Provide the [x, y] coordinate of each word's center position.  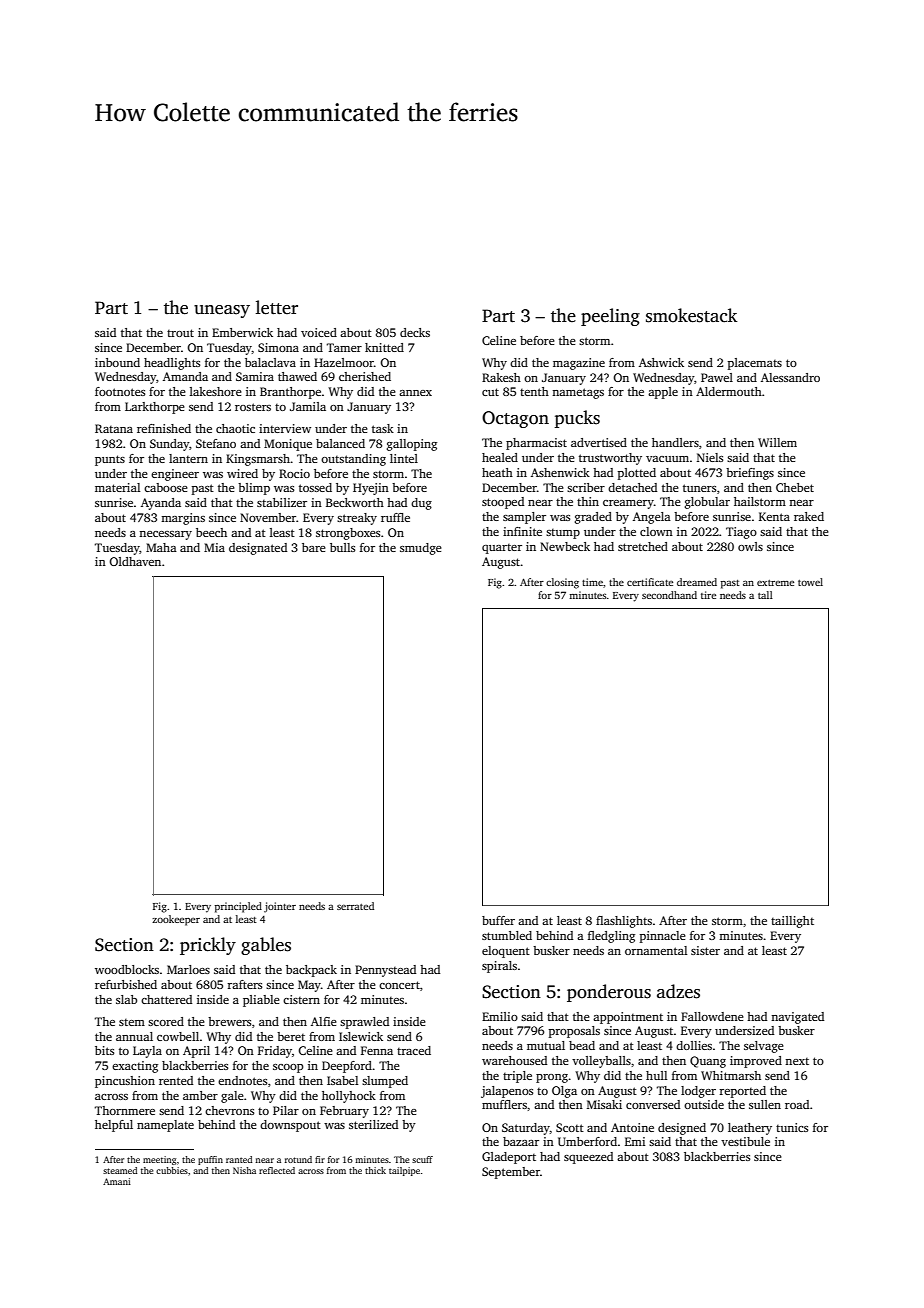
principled [238, 907]
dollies [694, 1045]
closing [562, 583]
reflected [277, 1170]
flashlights [624, 922]
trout [180, 333]
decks [415, 332]
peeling [610, 317]
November [268, 517]
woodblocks [127, 969]
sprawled [364, 1023]
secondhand [669, 595]
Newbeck [565, 546]
